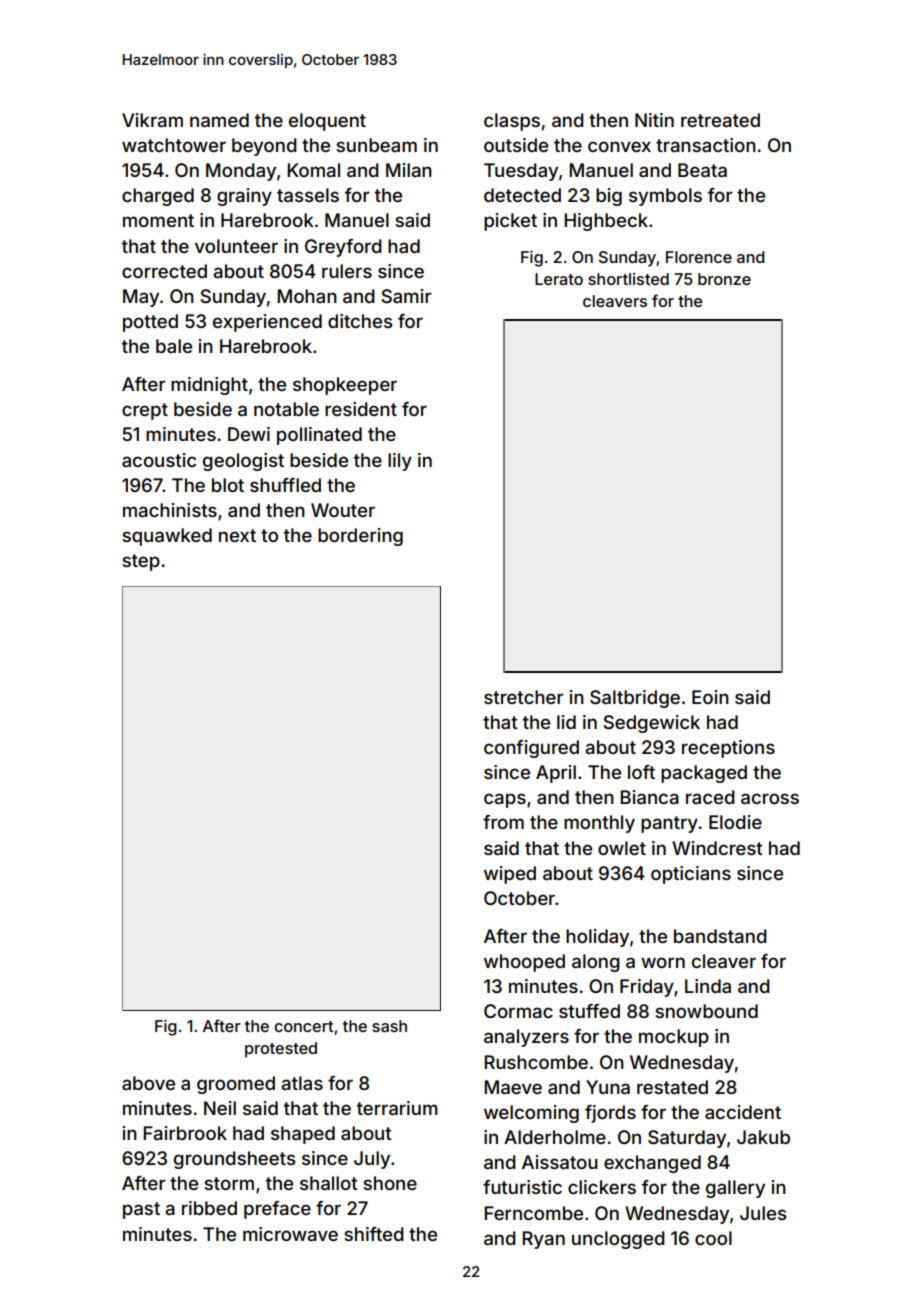 This document has width=924, height=1308. What do you see at coordinates (237, 535) in the document?
I see `next` at bounding box center [237, 535].
